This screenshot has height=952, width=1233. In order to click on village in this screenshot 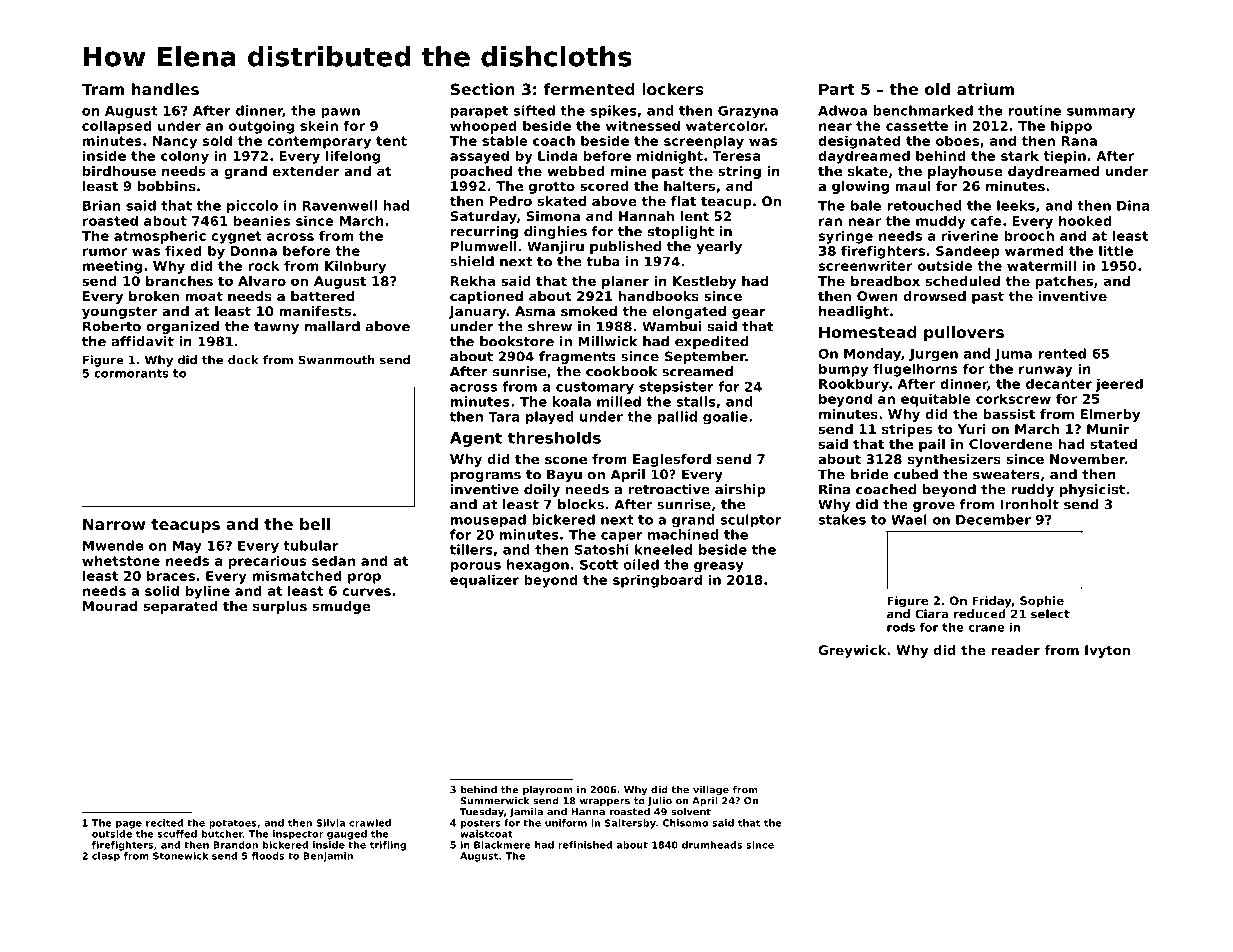, I will do `click(711, 791)`.
